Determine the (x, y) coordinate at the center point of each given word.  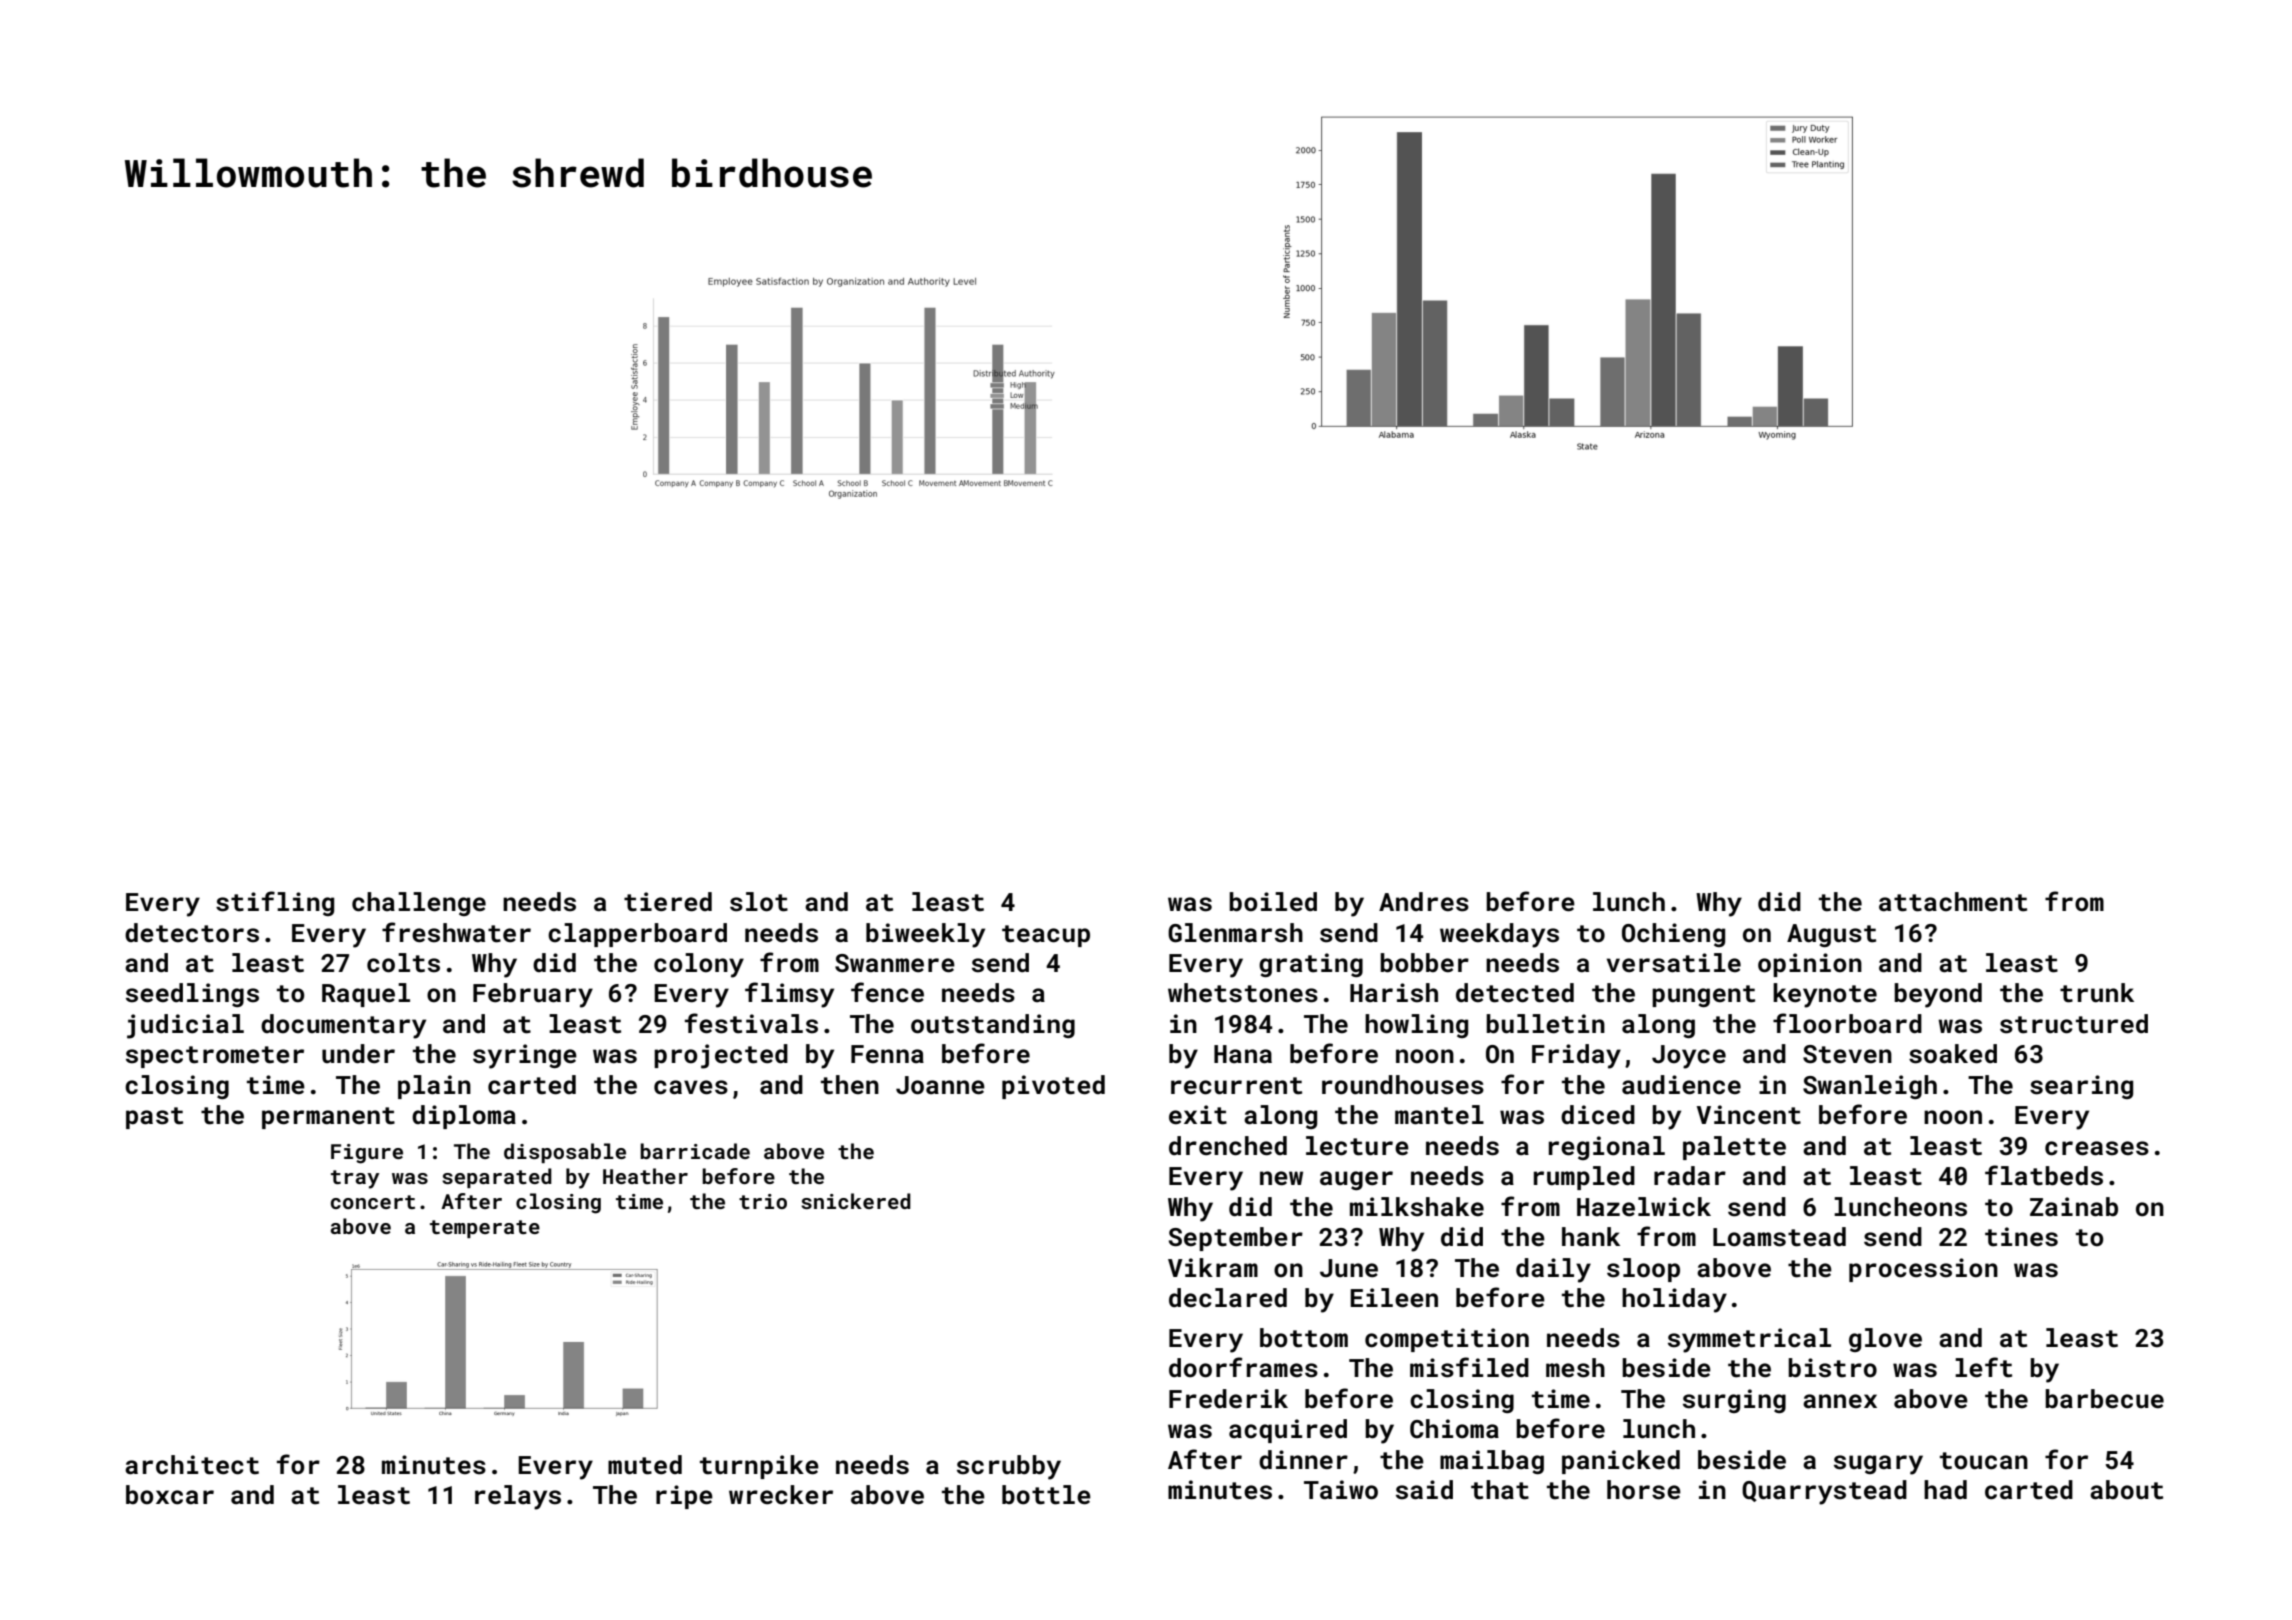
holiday (1674, 1300)
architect (192, 1465)
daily (1553, 1270)
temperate (485, 1229)
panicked (1621, 1462)
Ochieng (1673, 935)
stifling (275, 903)
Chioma (1454, 1429)
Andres (1424, 902)
